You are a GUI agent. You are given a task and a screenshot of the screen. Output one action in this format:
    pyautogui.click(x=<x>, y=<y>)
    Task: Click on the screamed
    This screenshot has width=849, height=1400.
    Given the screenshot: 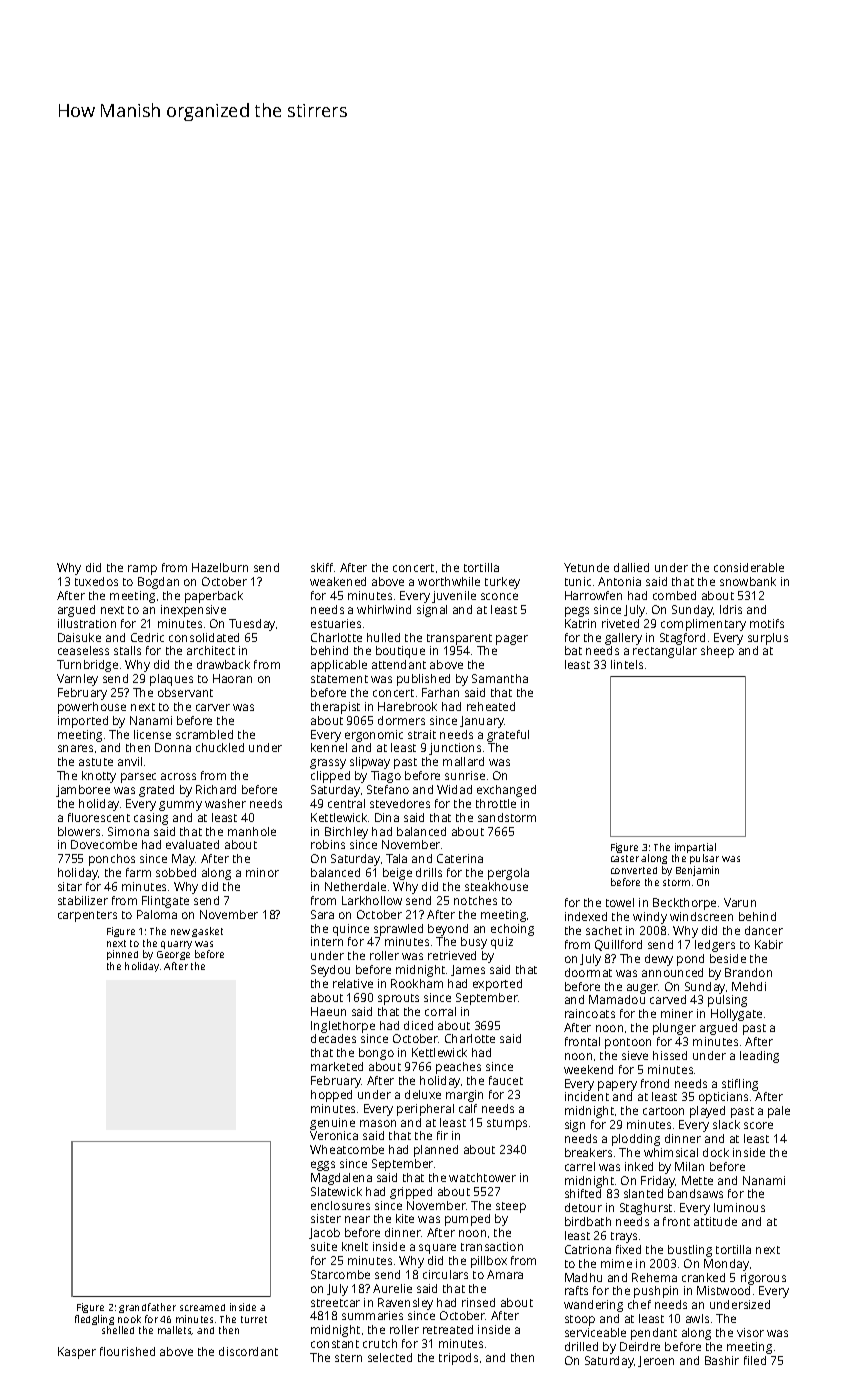 What is the action you would take?
    pyautogui.click(x=202, y=1307)
